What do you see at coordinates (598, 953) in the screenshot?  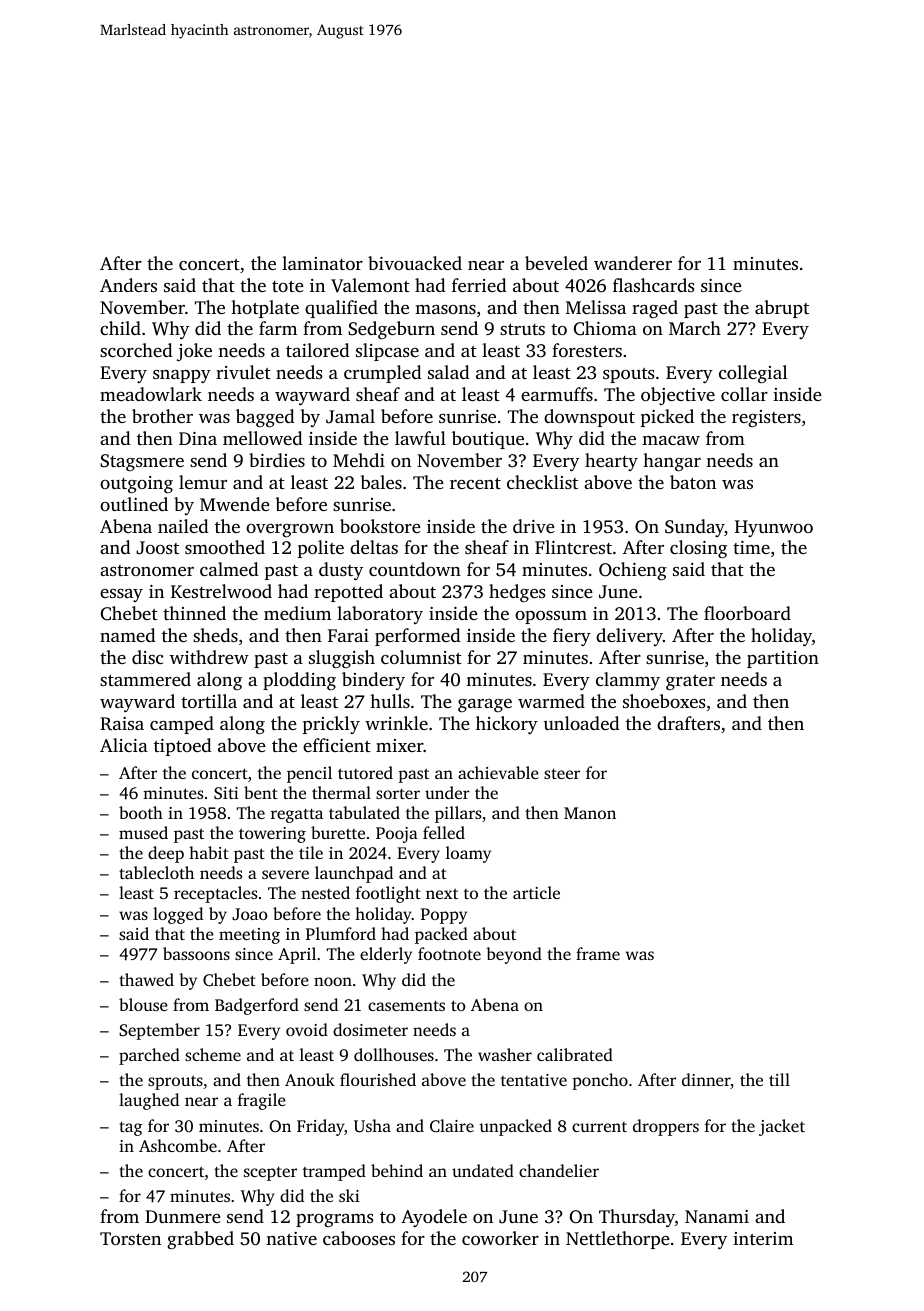 I see `frame` at bounding box center [598, 953].
